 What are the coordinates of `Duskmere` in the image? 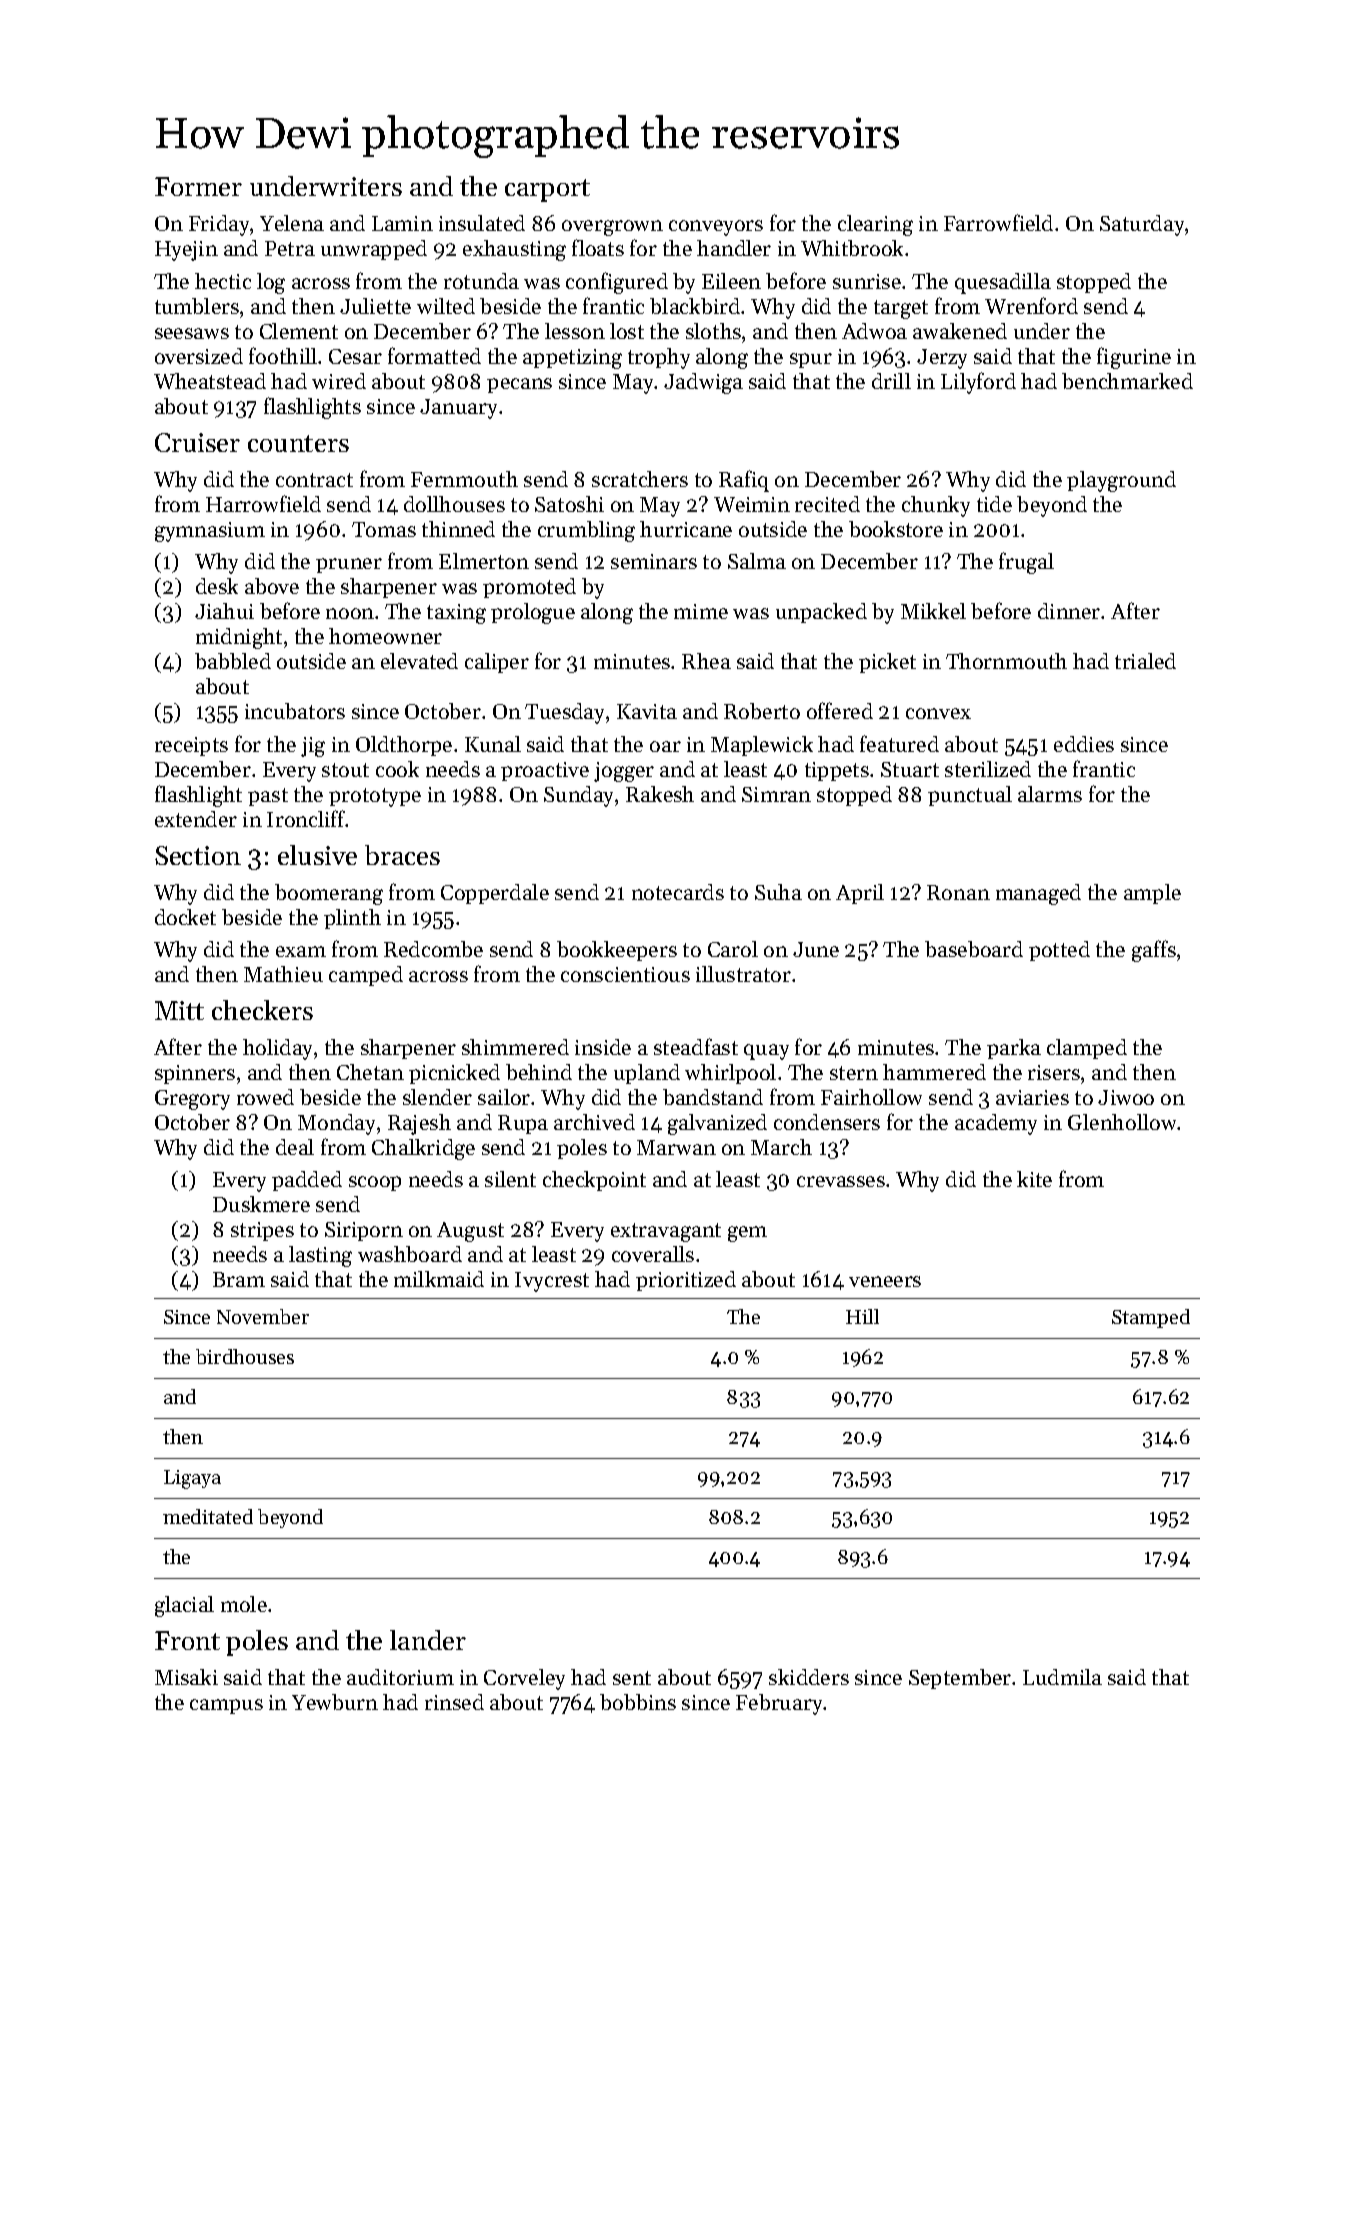 It's located at (261, 1204).
